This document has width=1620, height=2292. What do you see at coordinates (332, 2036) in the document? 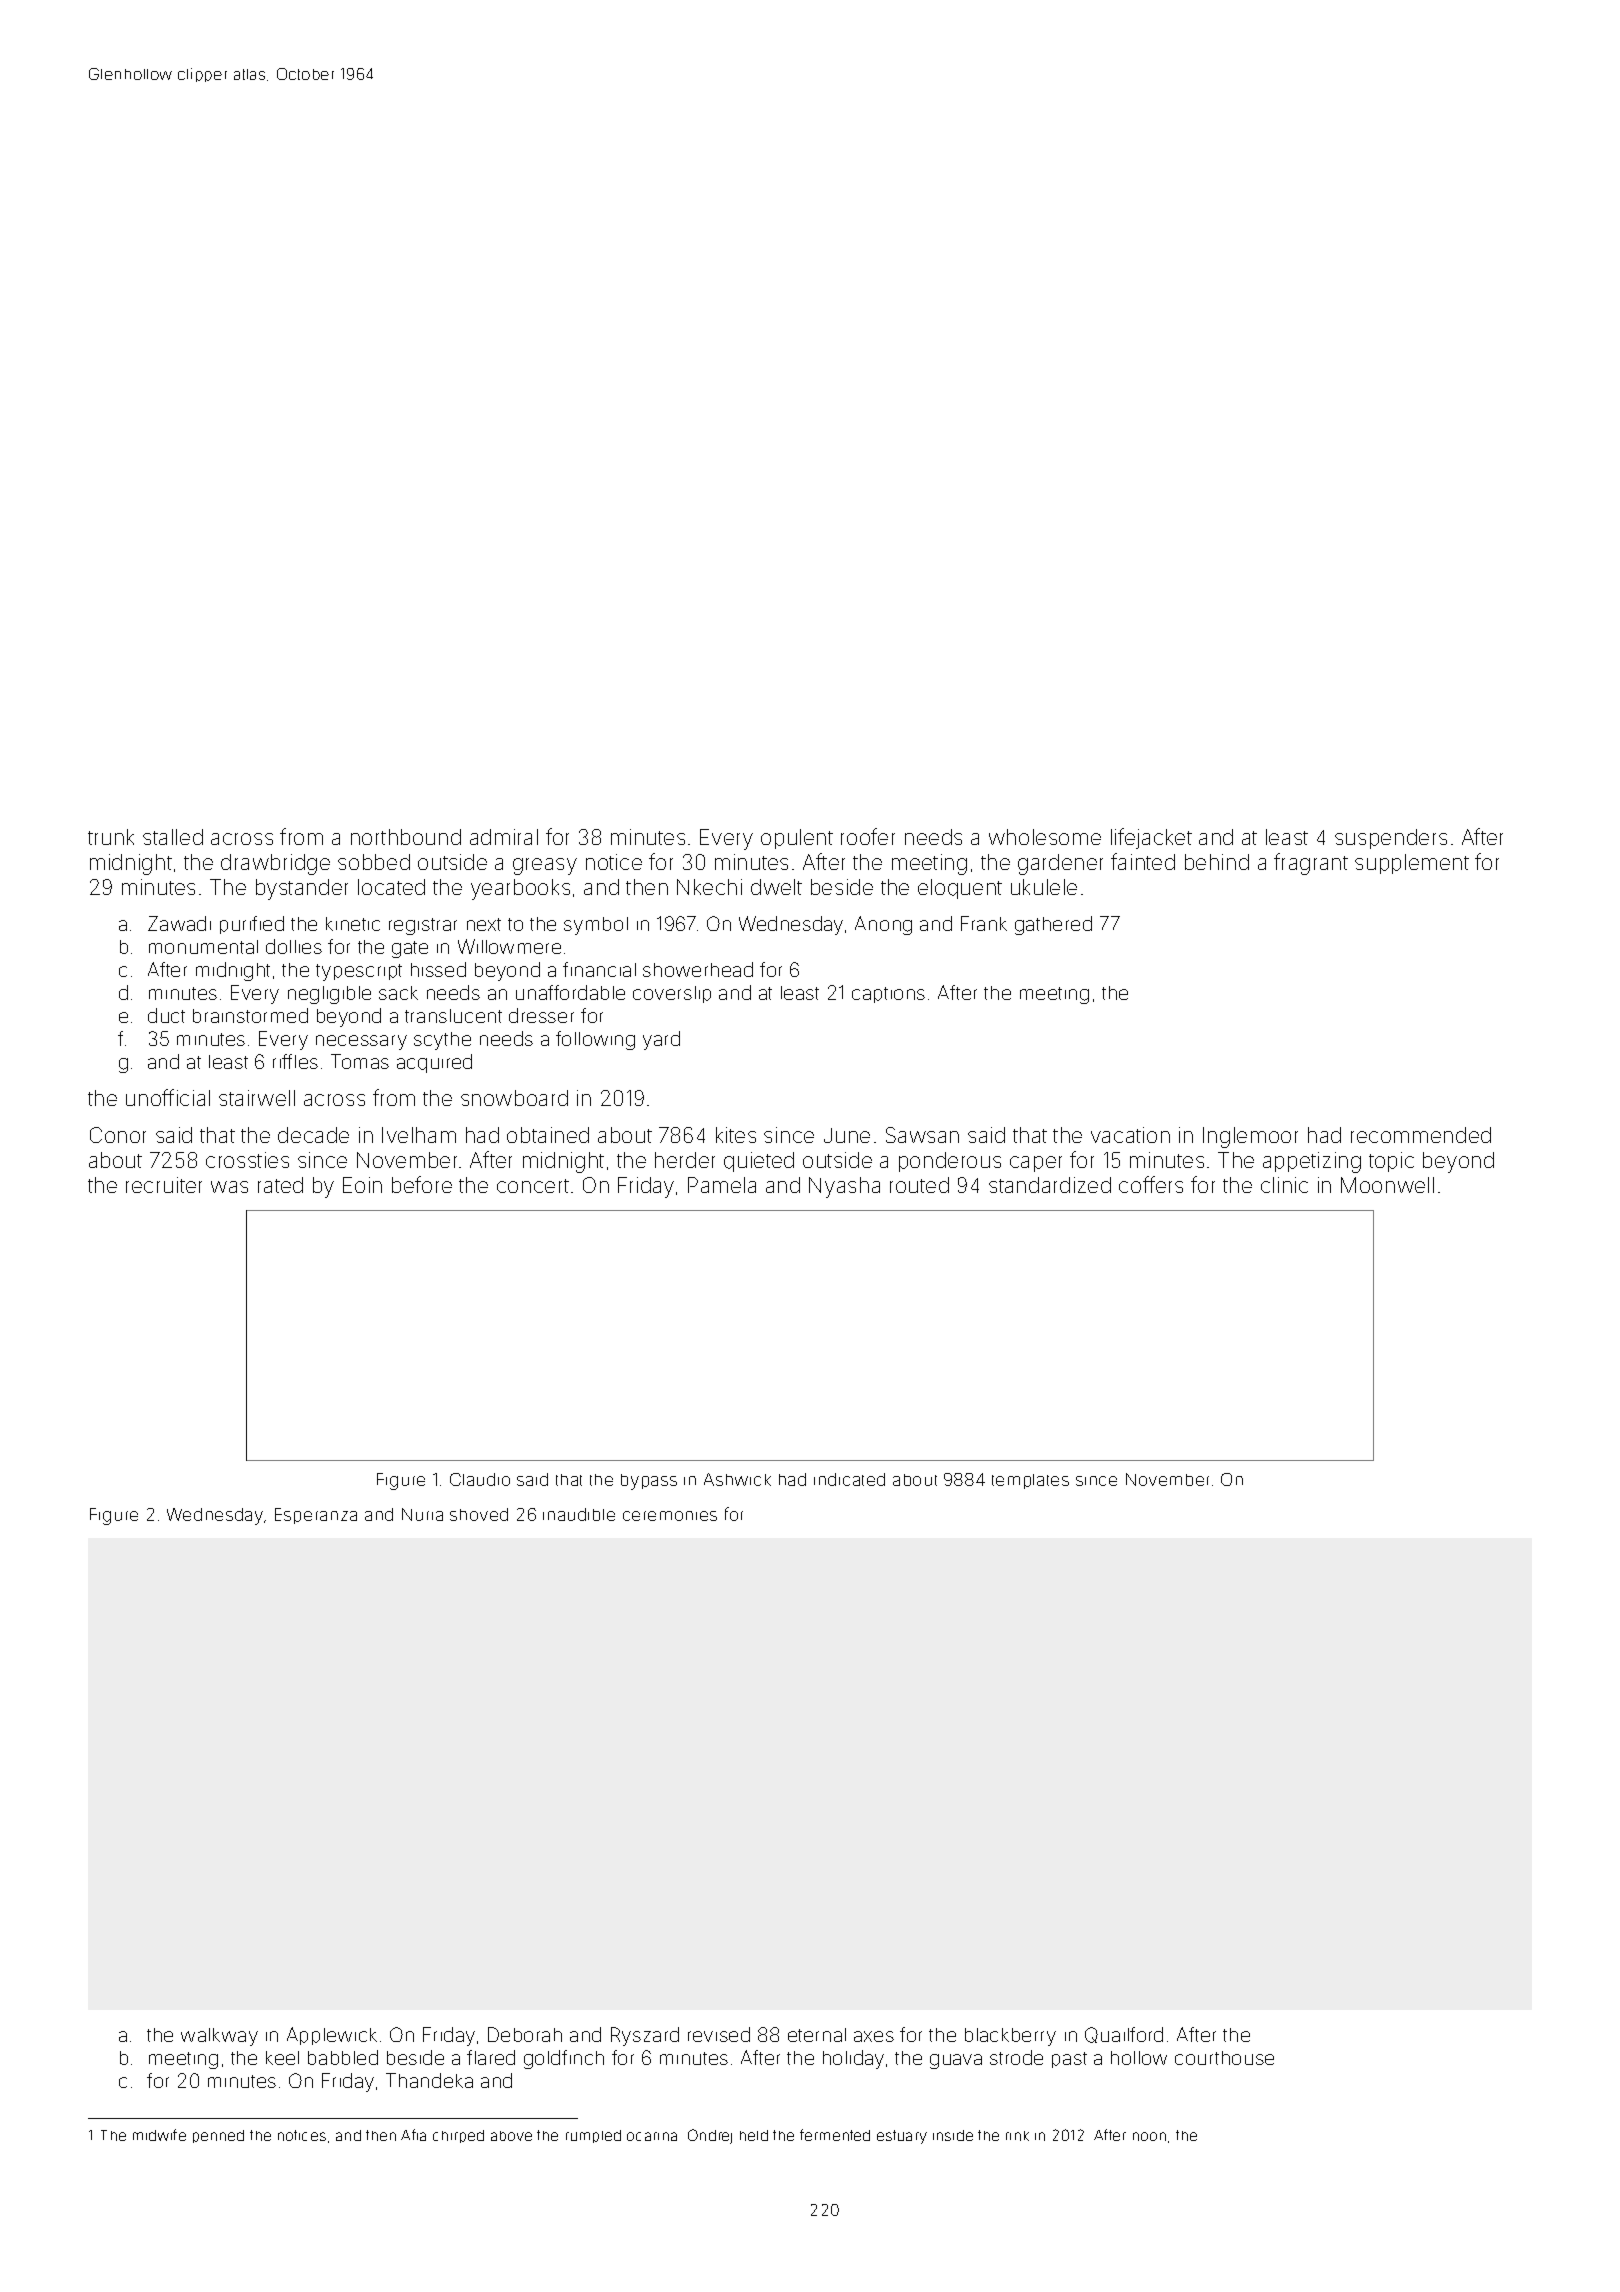
I see `Applewick` at bounding box center [332, 2036].
